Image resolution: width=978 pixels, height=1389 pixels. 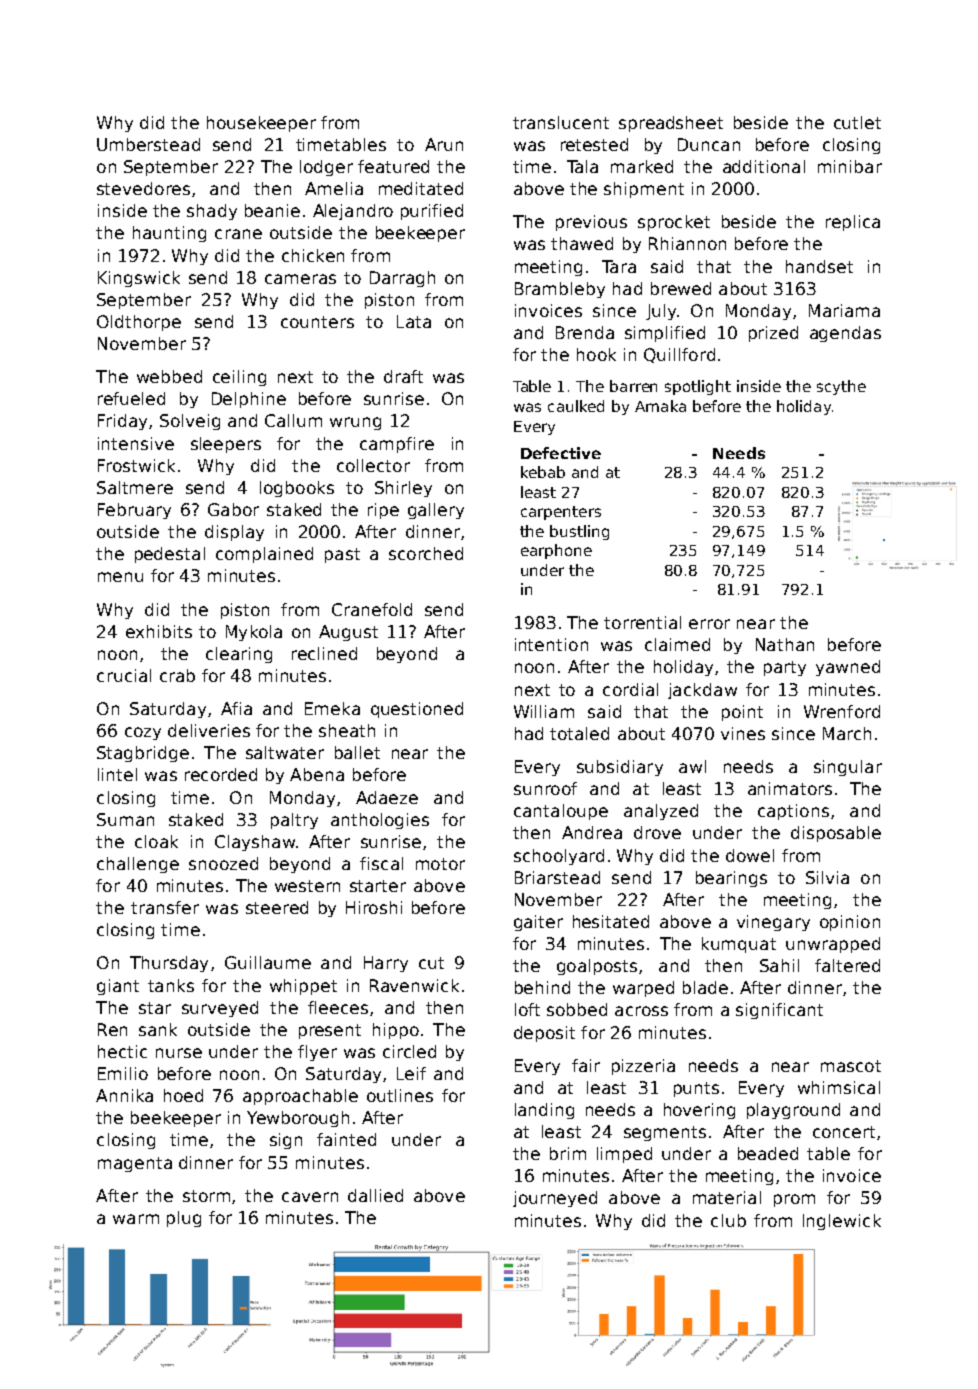 I want to click on animators, so click(x=790, y=788).
